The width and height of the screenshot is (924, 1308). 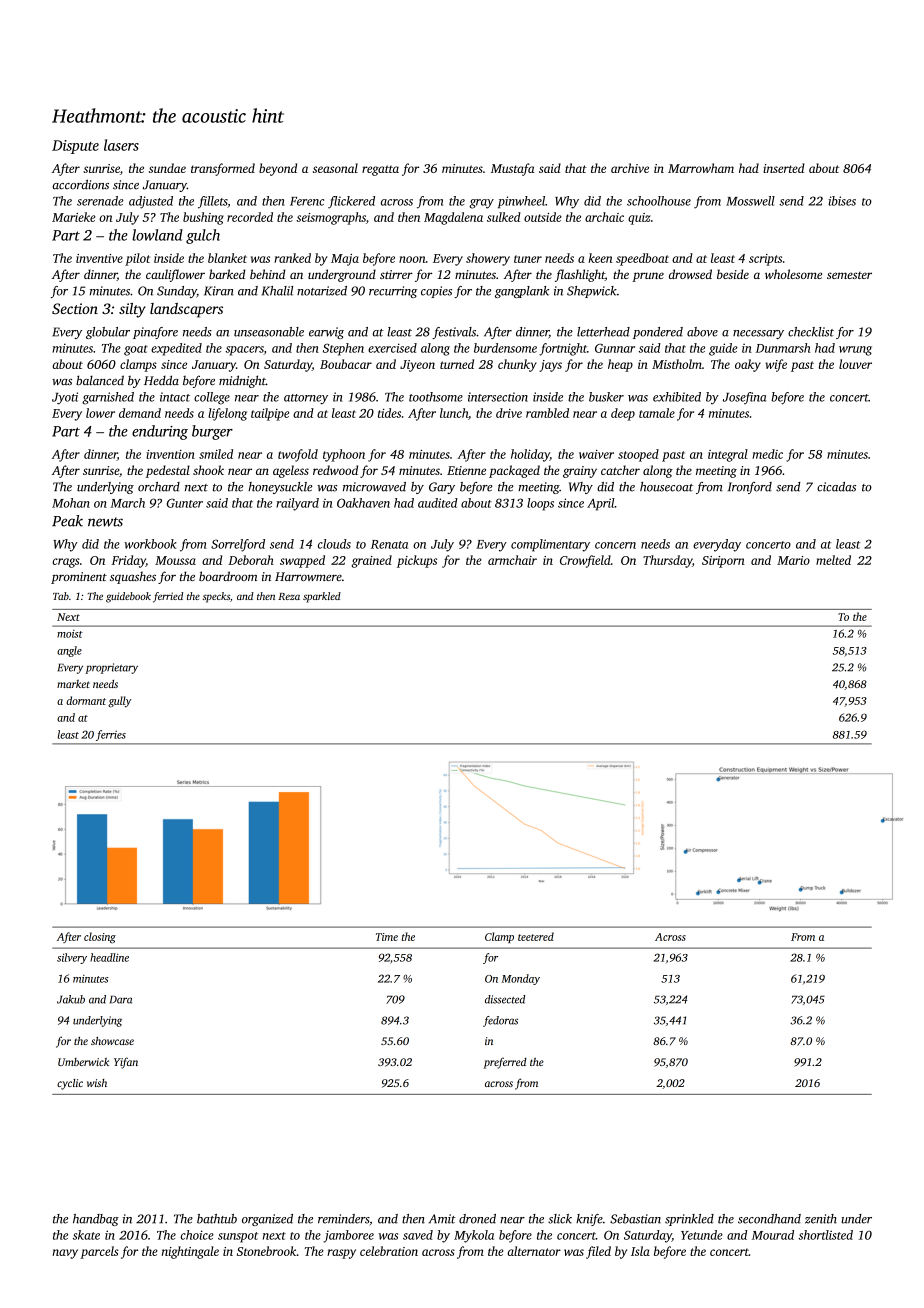 What do you see at coordinates (216, 597) in the screenshot?
I see `specks` at bounding box center [216, 597].
